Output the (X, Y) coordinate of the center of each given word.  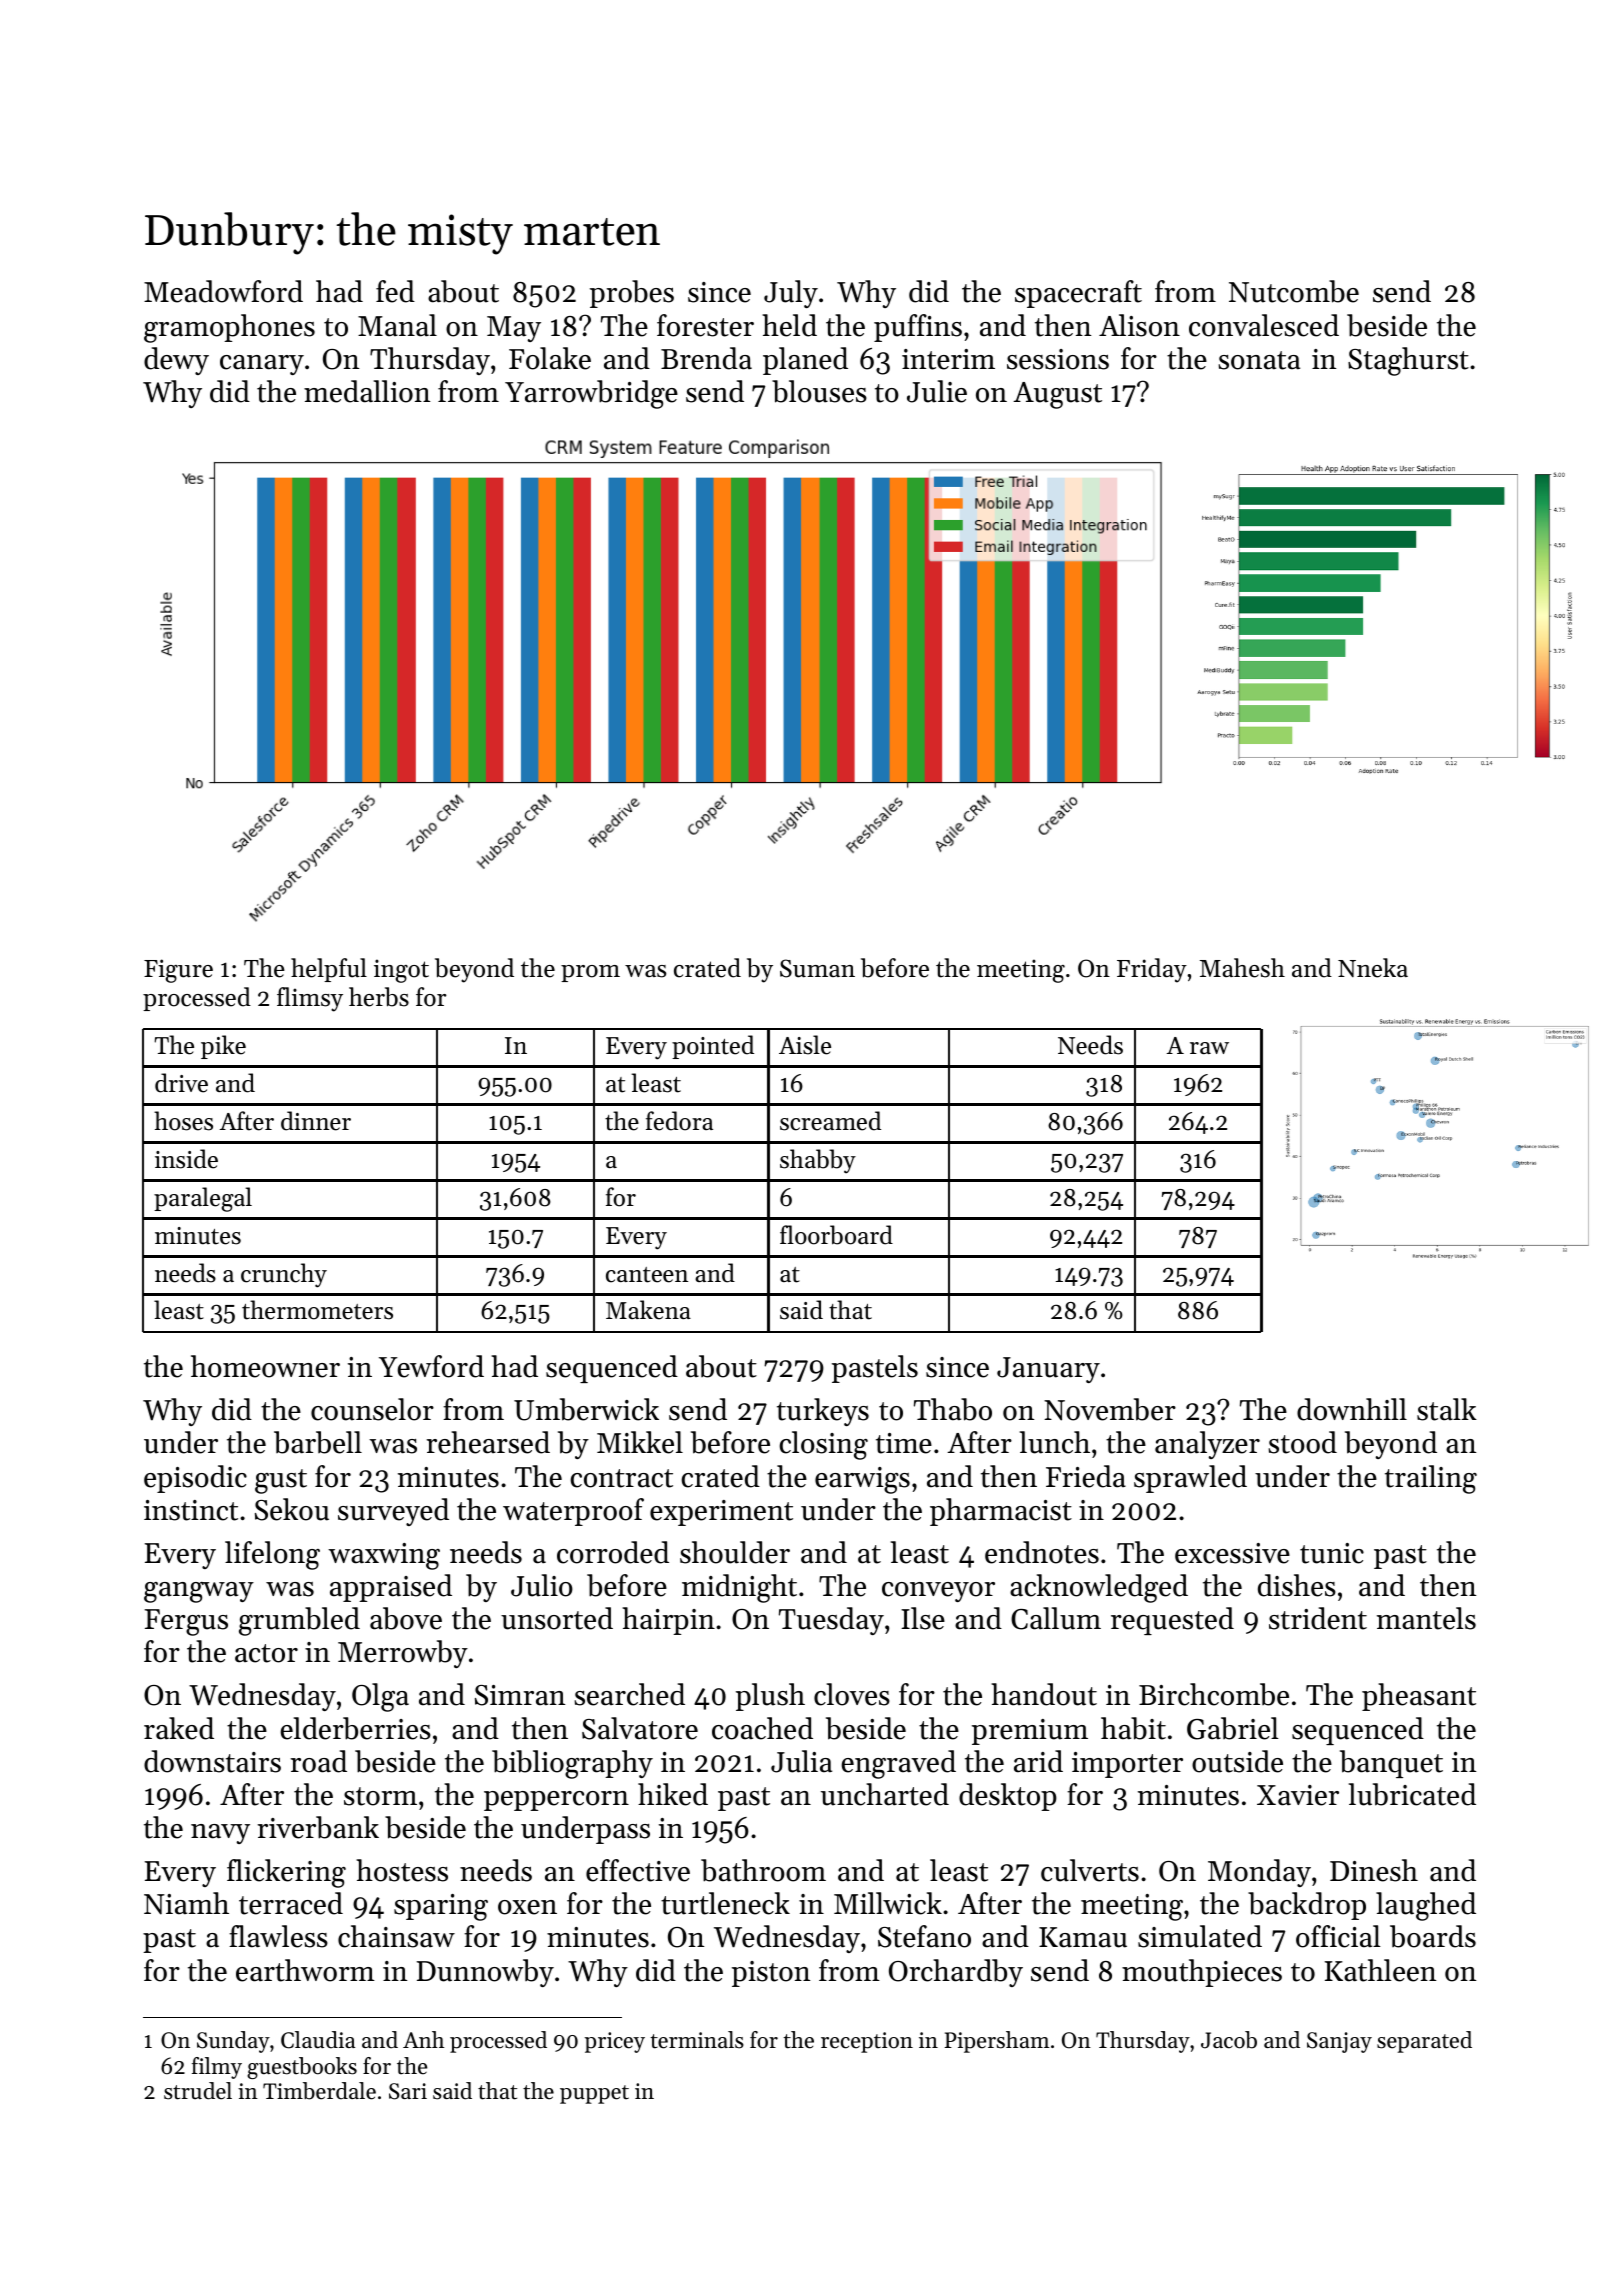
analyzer (1207, 1445)
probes (632, 294)
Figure (178, 971)
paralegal (203, 1199)
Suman (817, 968)
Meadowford (223, 291)
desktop (1008, 1797)
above (406, 1618)
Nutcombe (1294, 291)
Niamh (186, 1903)
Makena (648, 1310)
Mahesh (1242, 968)
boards (1433, 1936)
